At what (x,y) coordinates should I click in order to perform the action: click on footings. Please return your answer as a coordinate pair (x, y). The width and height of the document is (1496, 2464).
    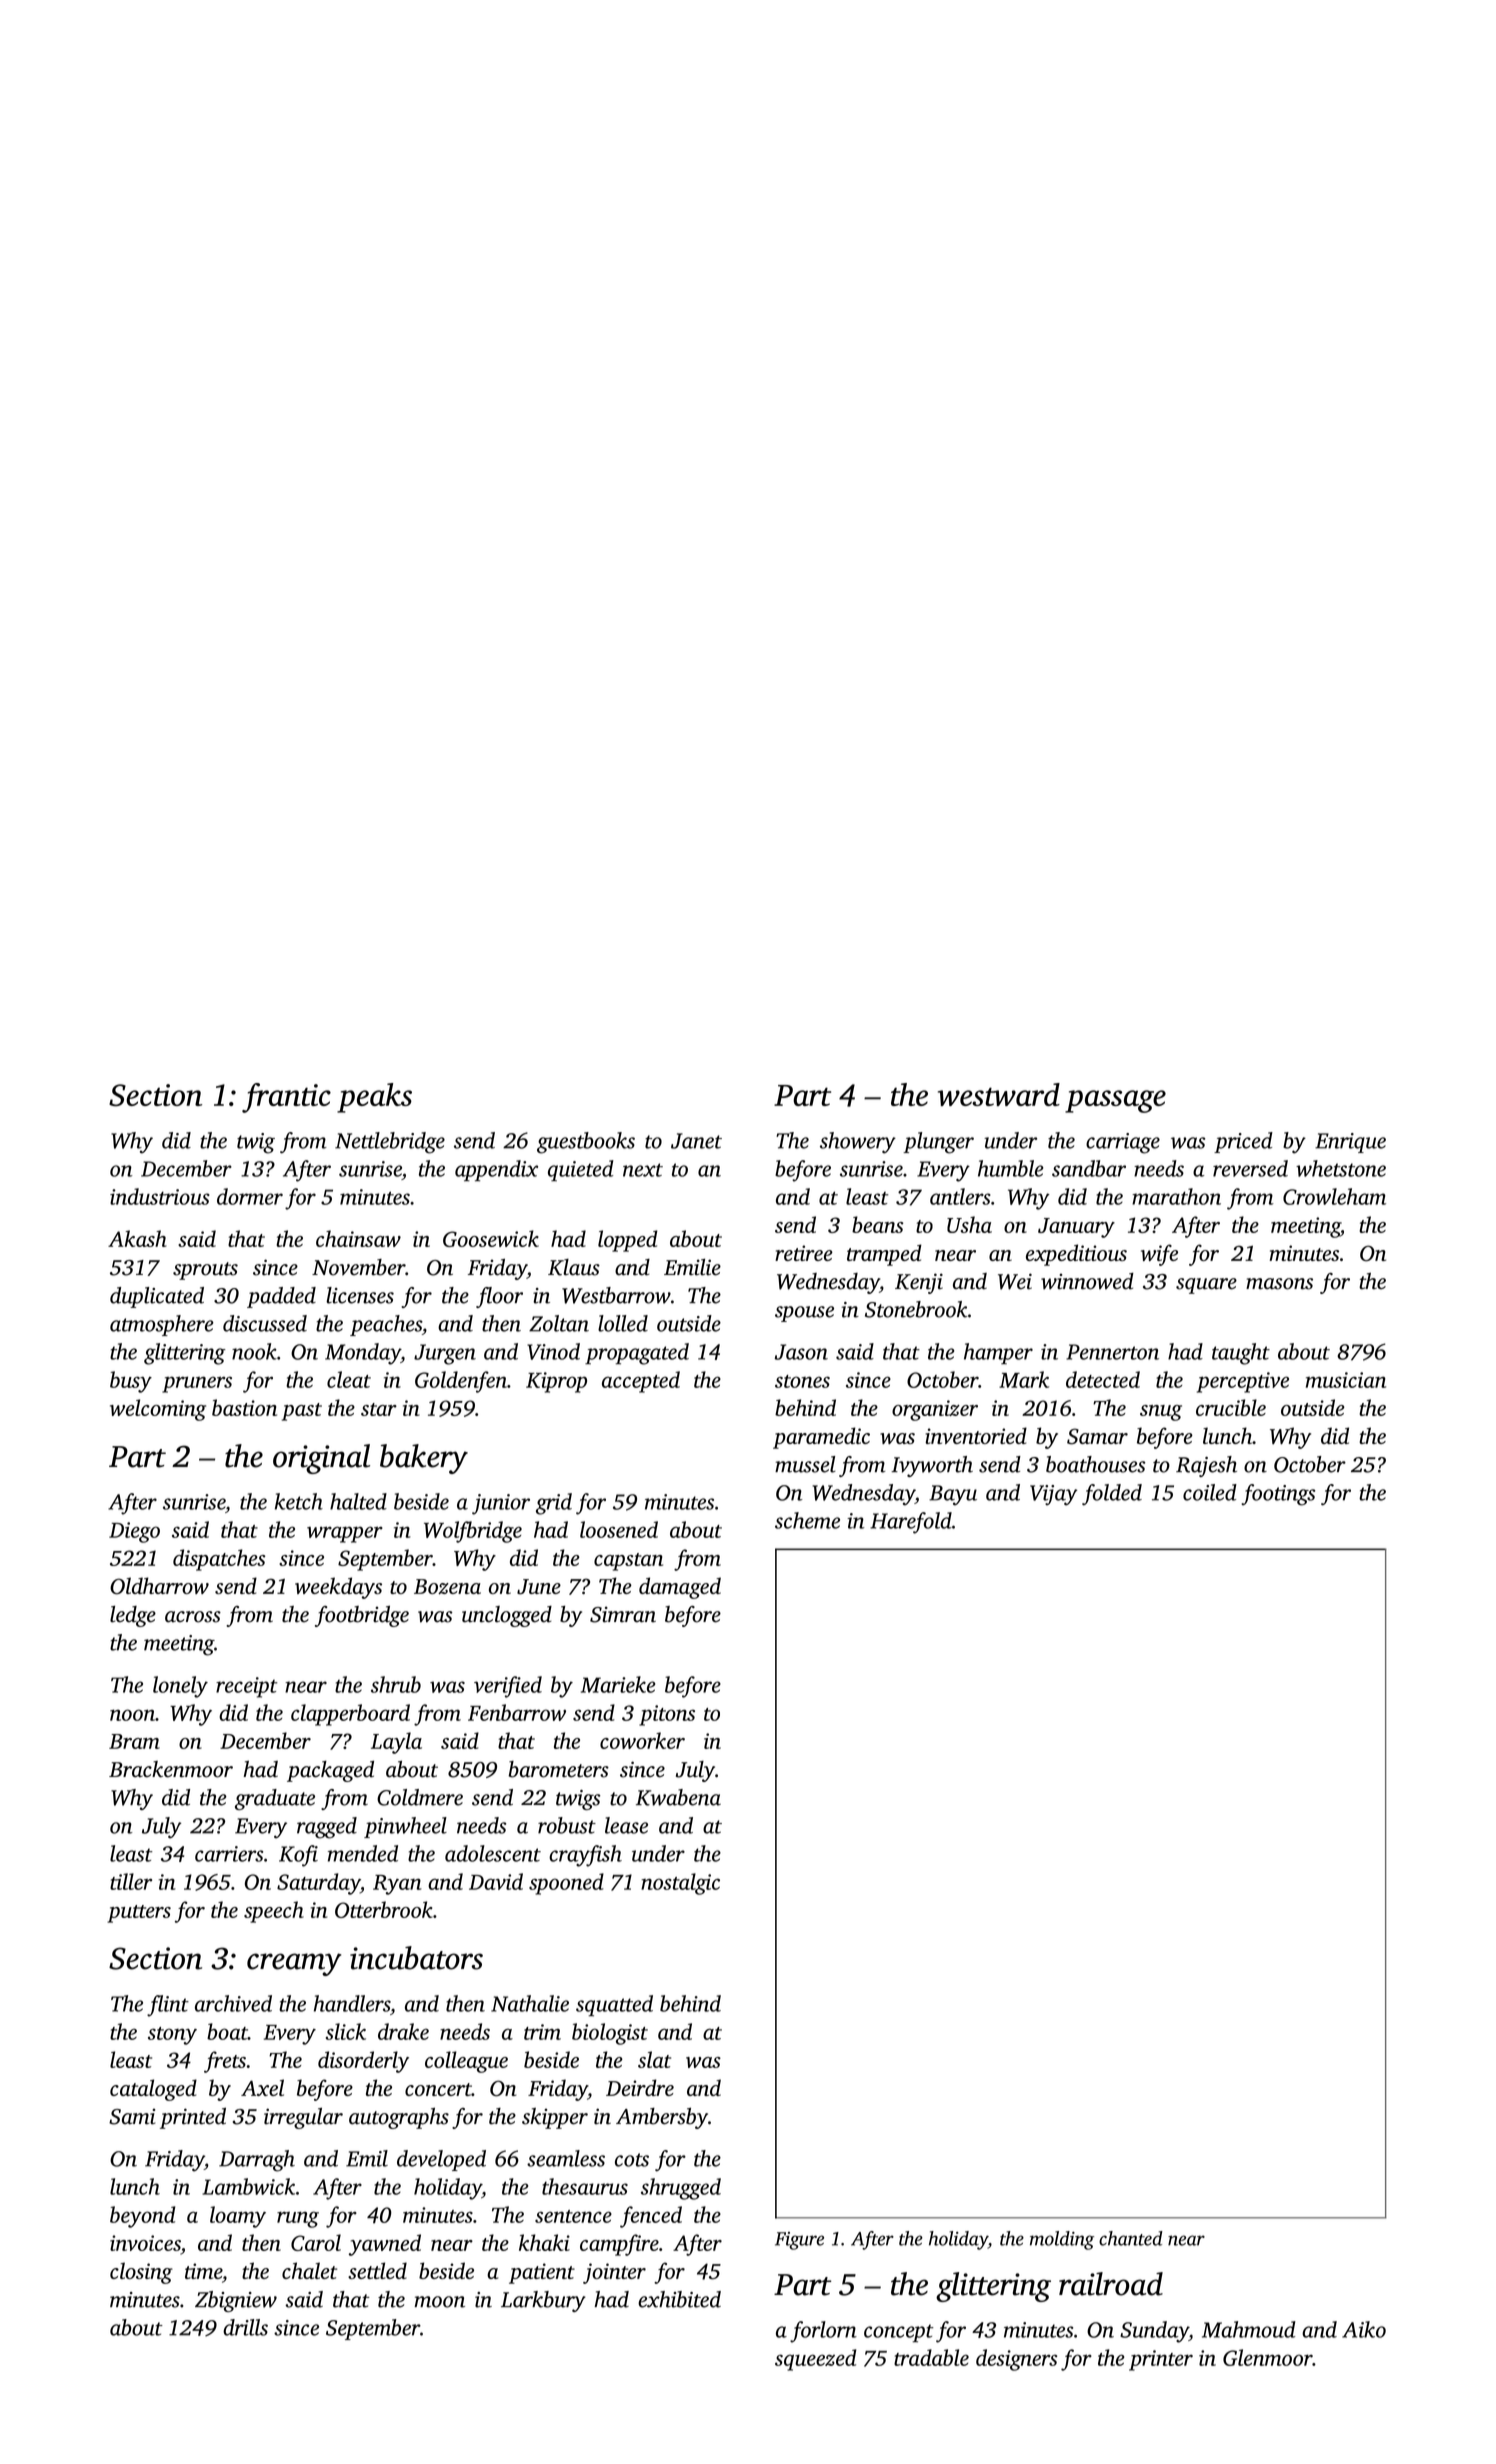
    Looking at the image, I should click on (1278, 1495).
